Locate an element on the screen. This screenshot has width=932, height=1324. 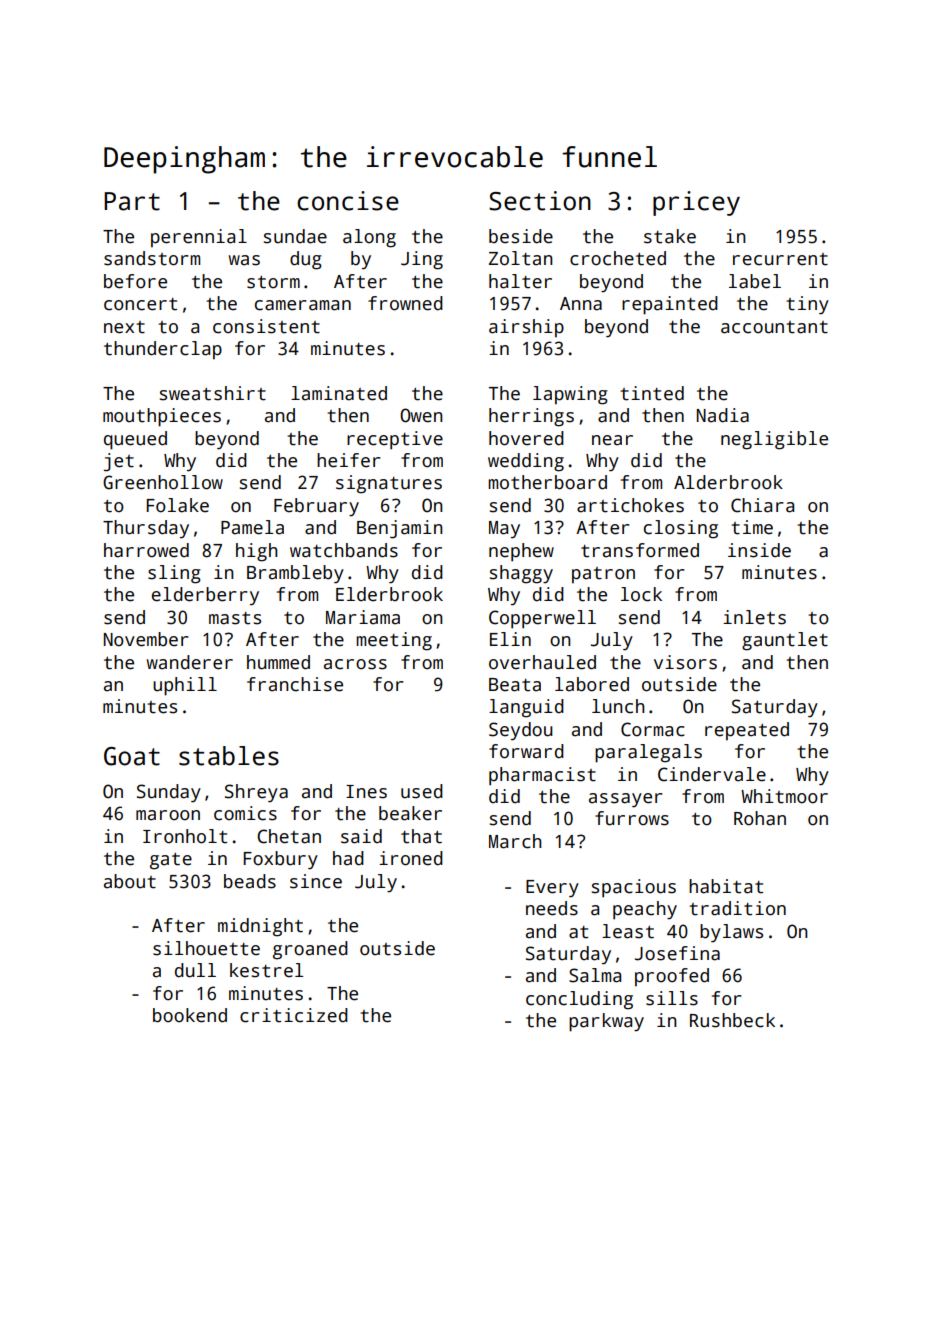
concise is located at coordinates (348, 201).
